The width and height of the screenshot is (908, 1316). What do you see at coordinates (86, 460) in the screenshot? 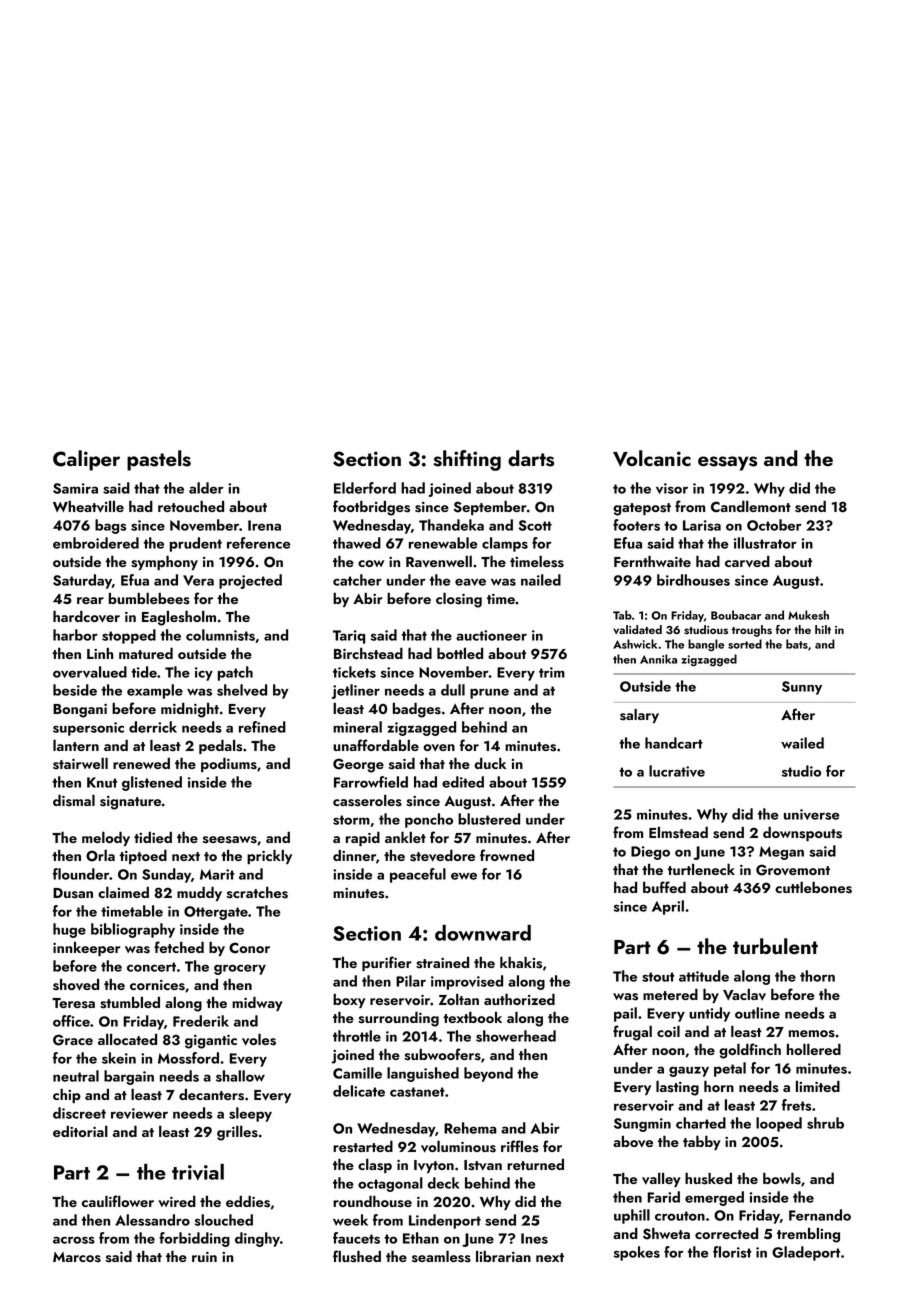
I see `Caliper` at bounding box center [86, 460].
